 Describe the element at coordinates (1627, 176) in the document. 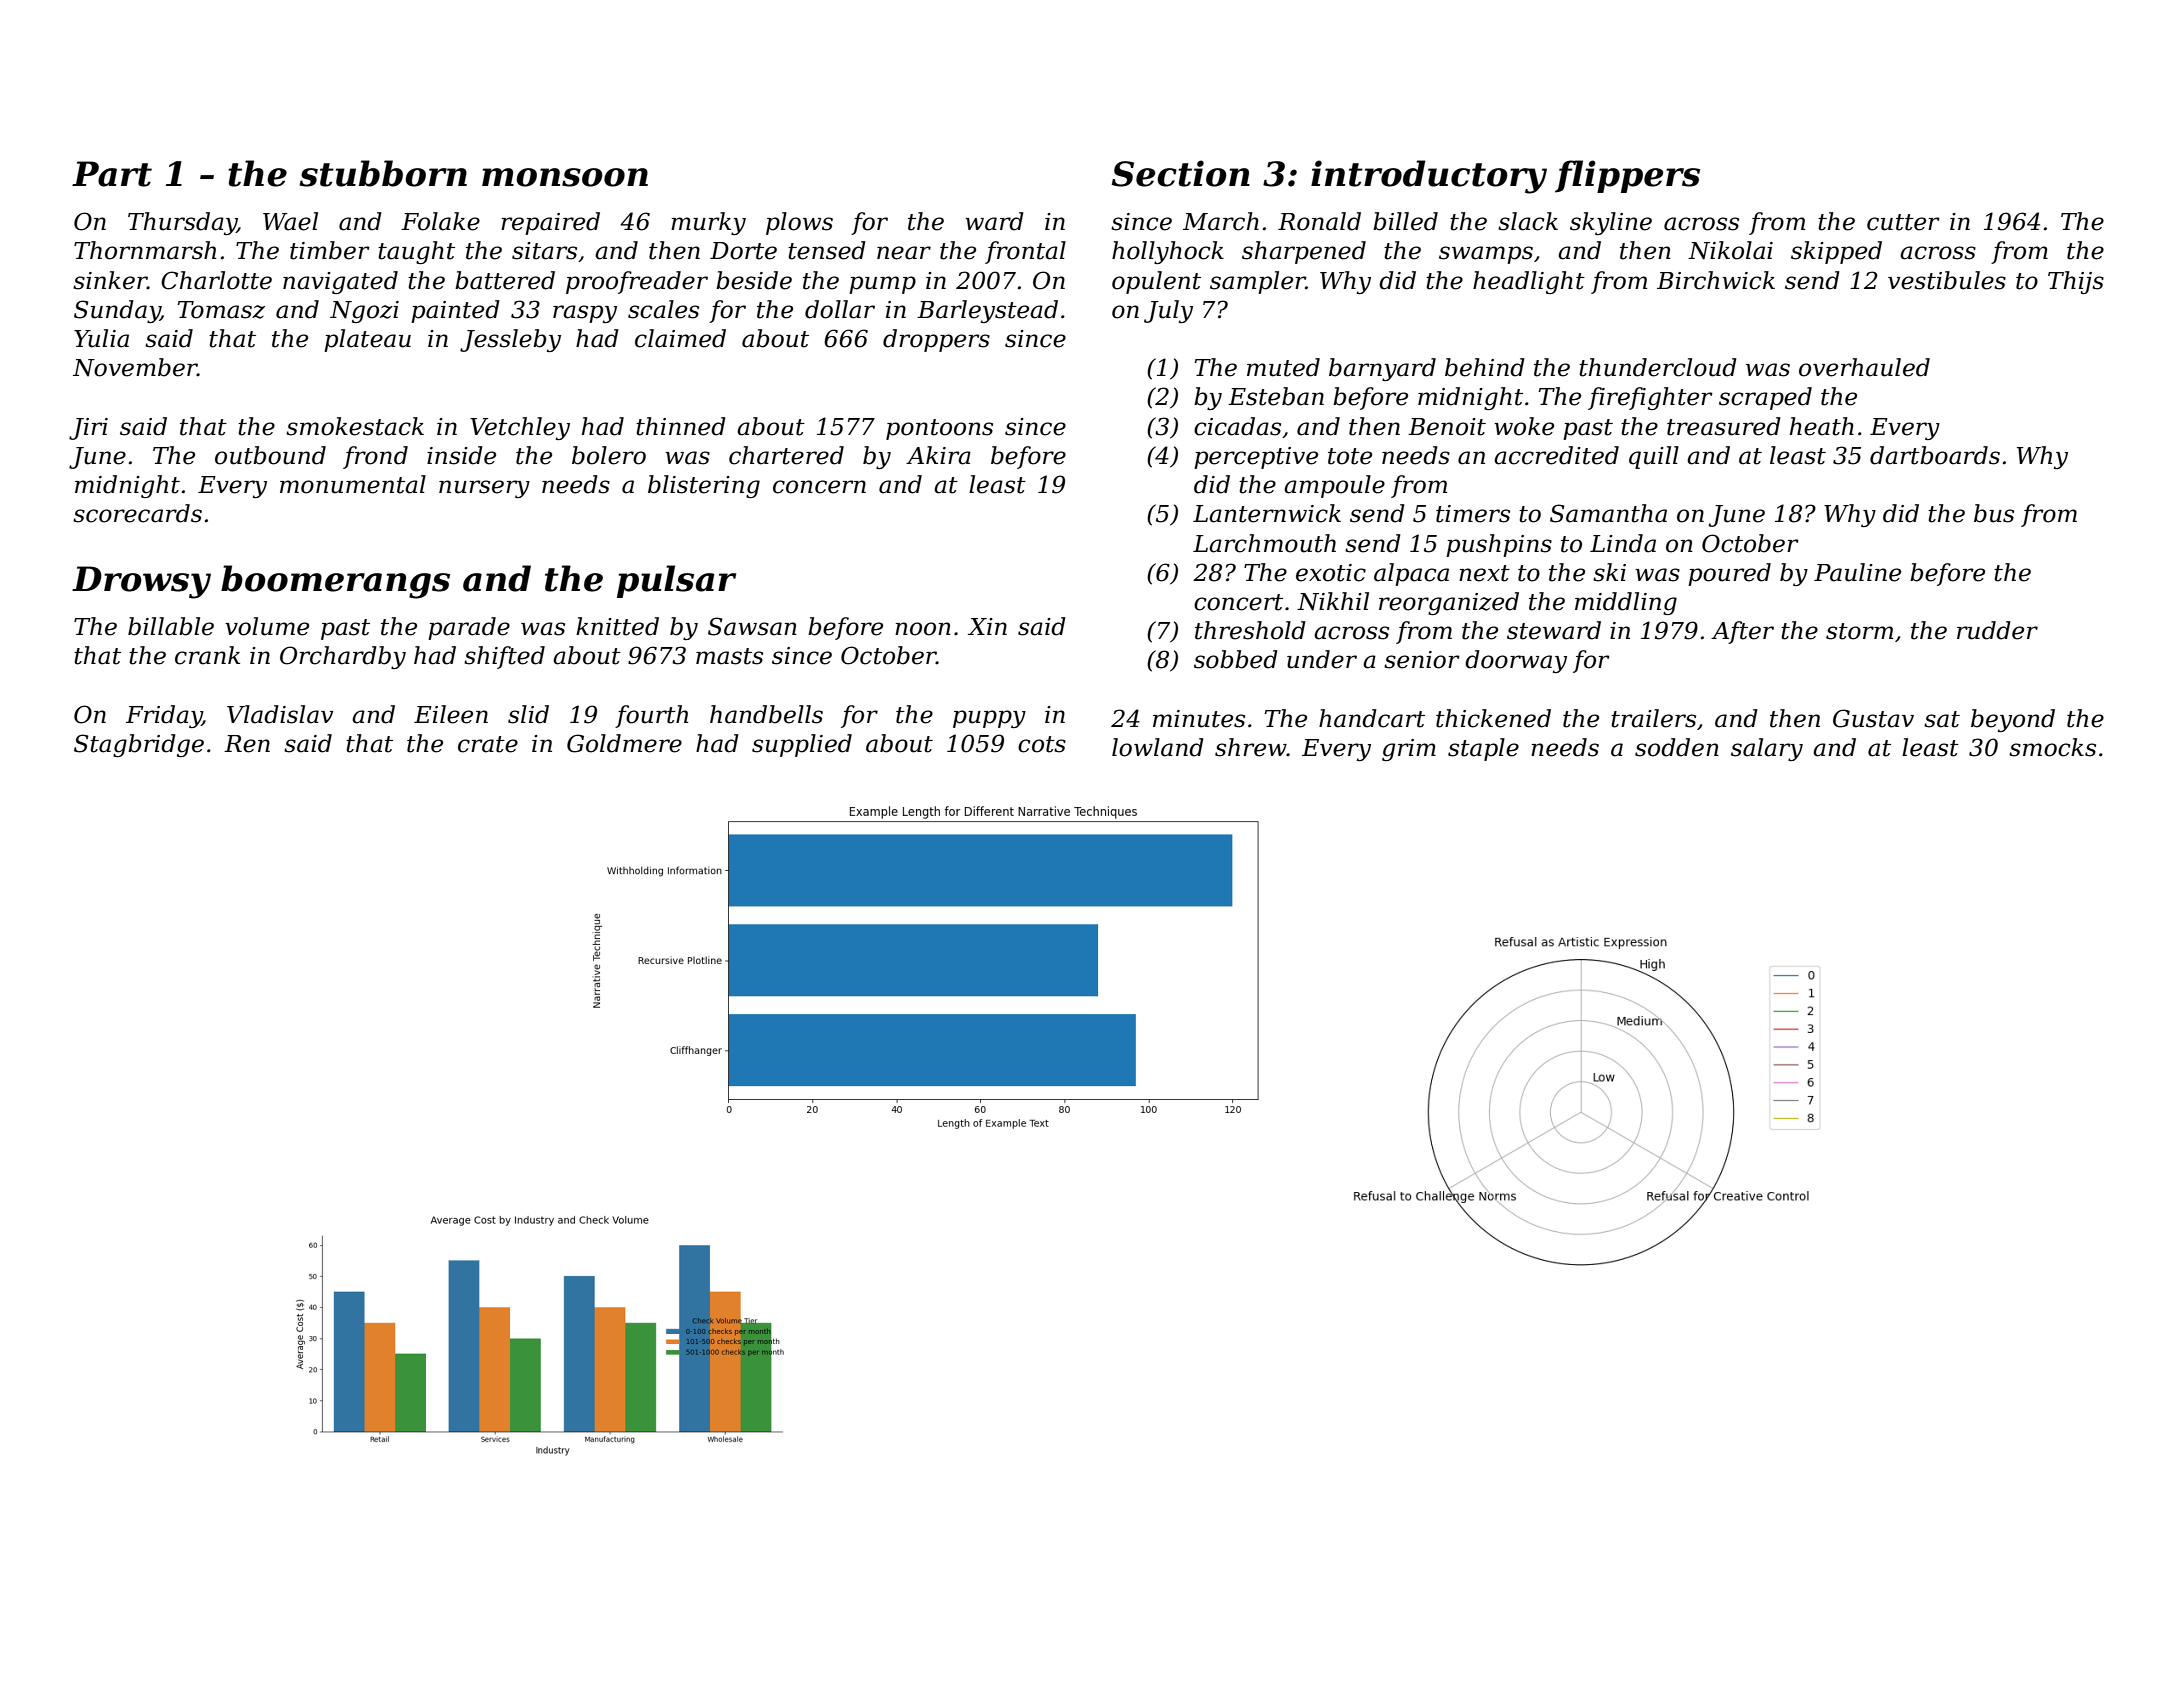

I see `flippers` at that location.
